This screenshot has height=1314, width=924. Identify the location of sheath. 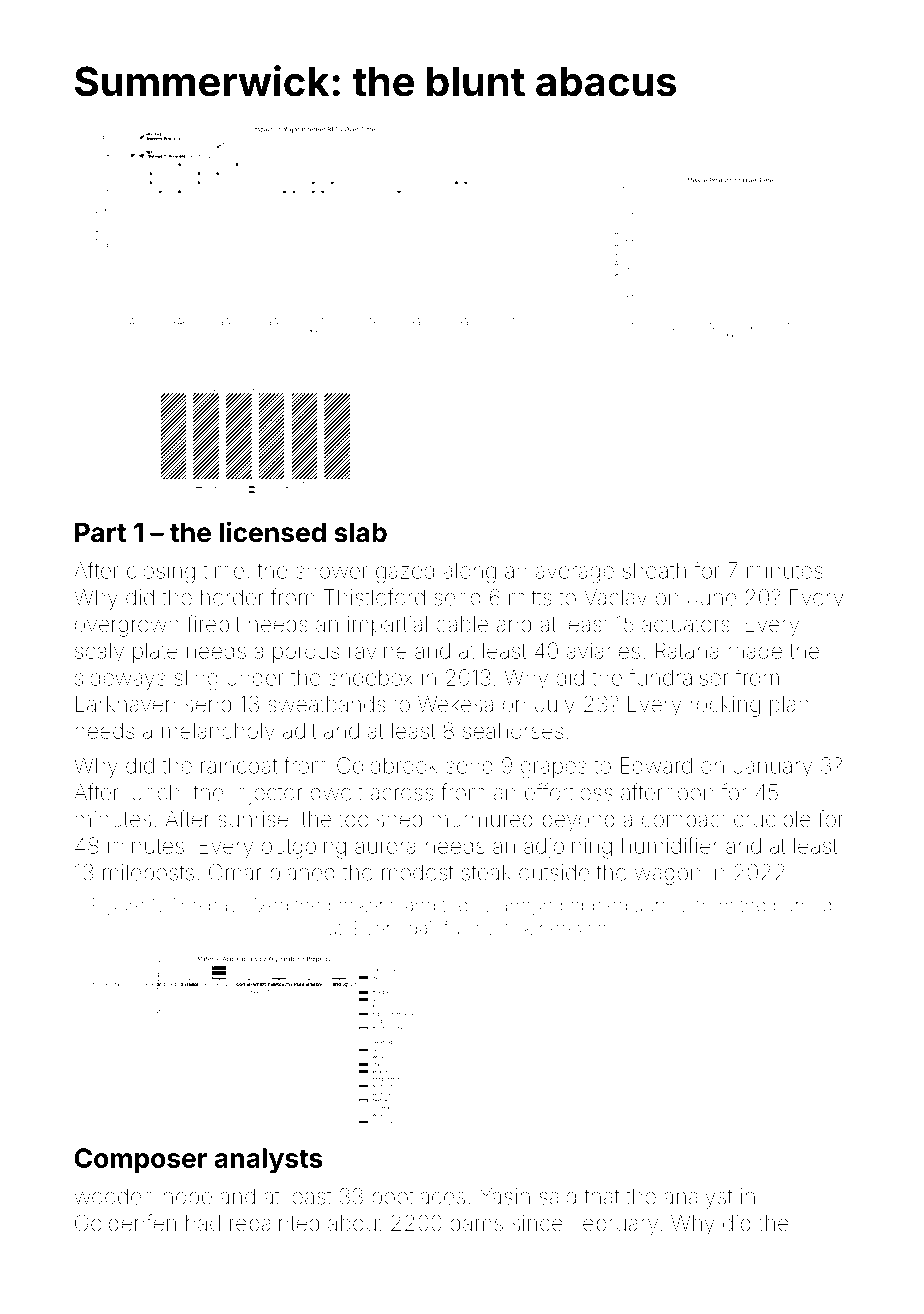
(654, 570).
